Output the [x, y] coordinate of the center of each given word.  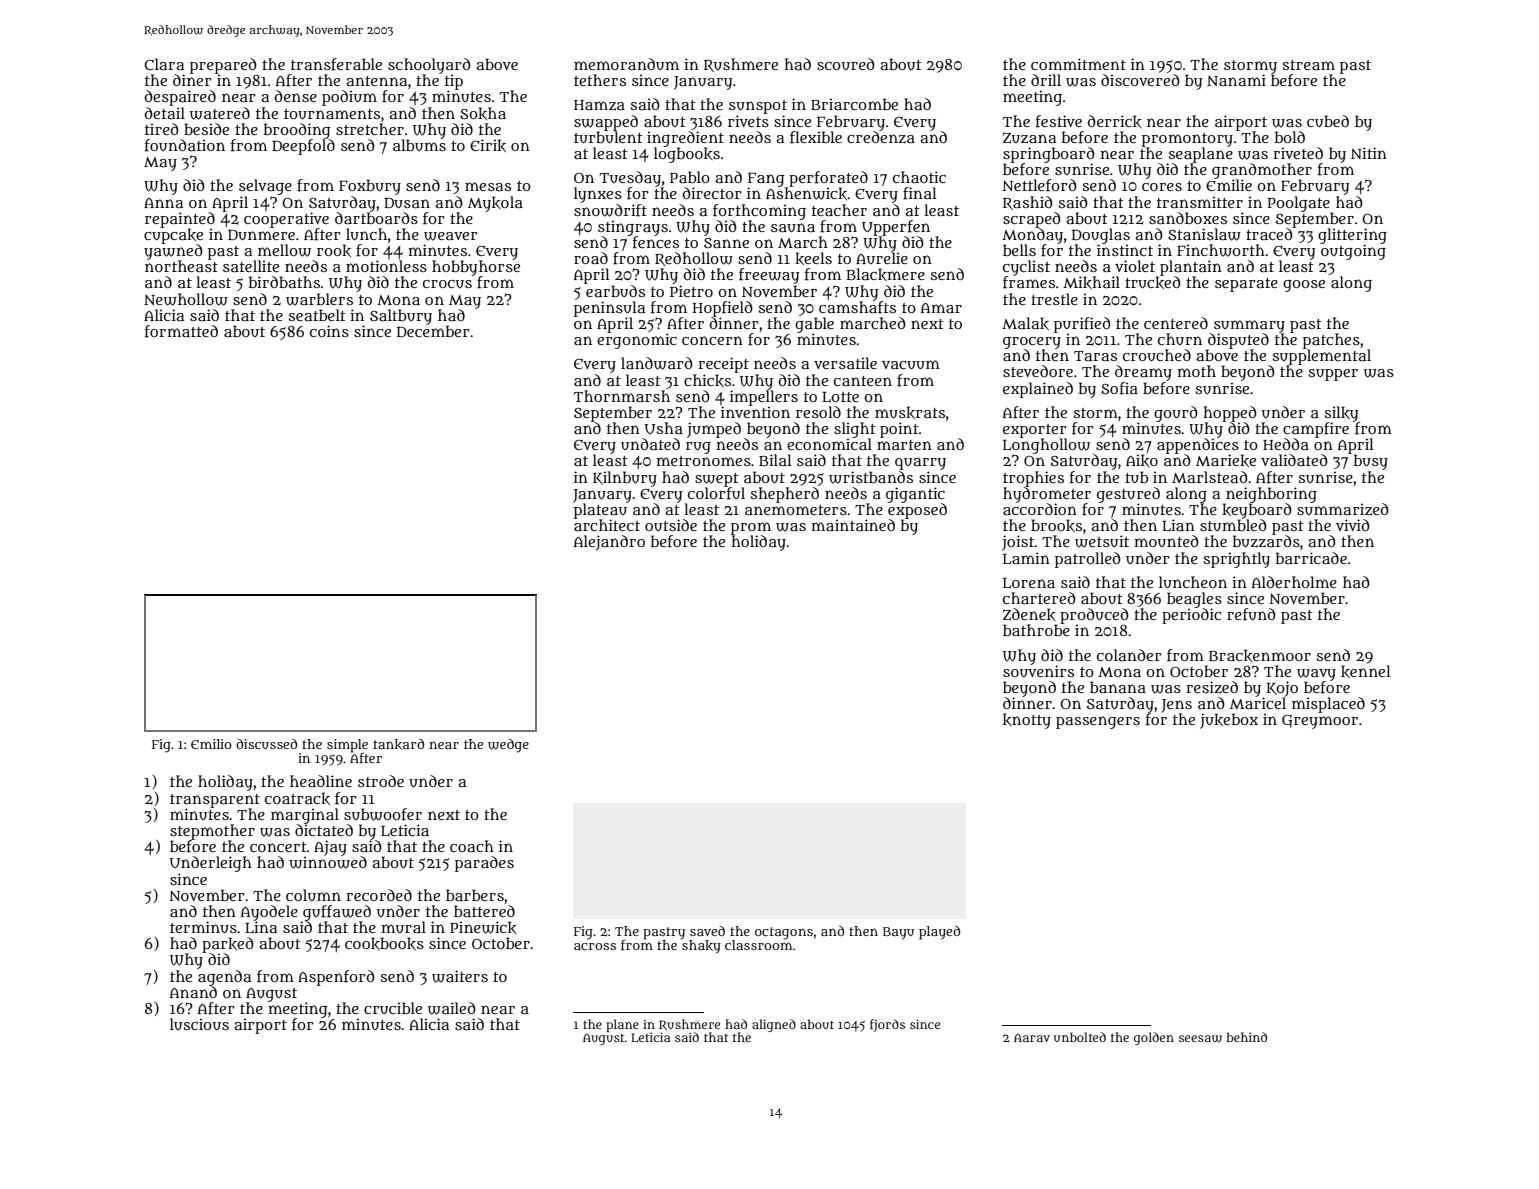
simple [347, 745]
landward [657, 363]
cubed [1328, 121]
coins [329, 331]
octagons [784, 933]
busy [1371, 462]
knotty [1027, 721]
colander [1129, 655]
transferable [336, 64]
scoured [846, 64]
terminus [203, 927]
